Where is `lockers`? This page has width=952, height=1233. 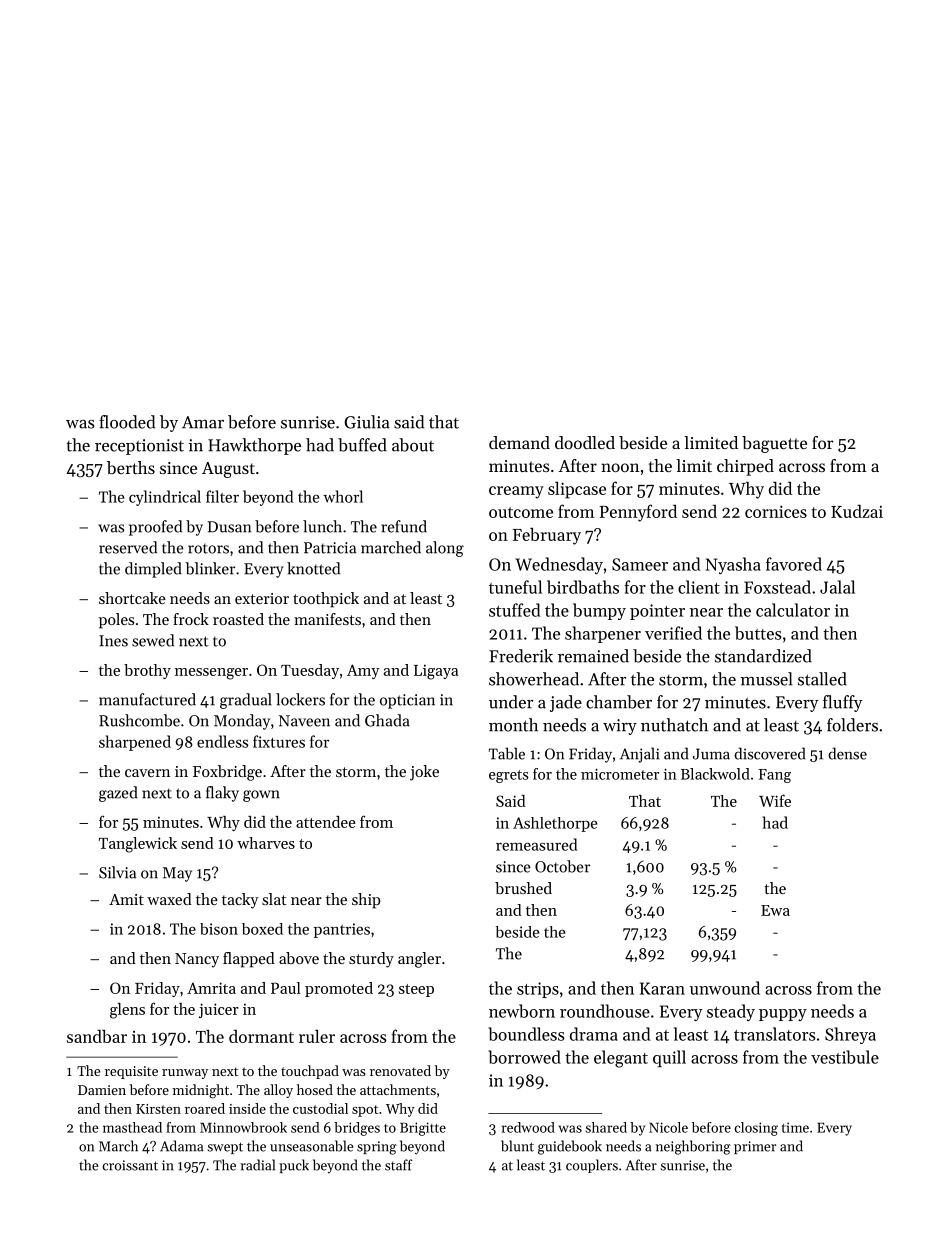 lockers is located at coordinates (300, 699).
